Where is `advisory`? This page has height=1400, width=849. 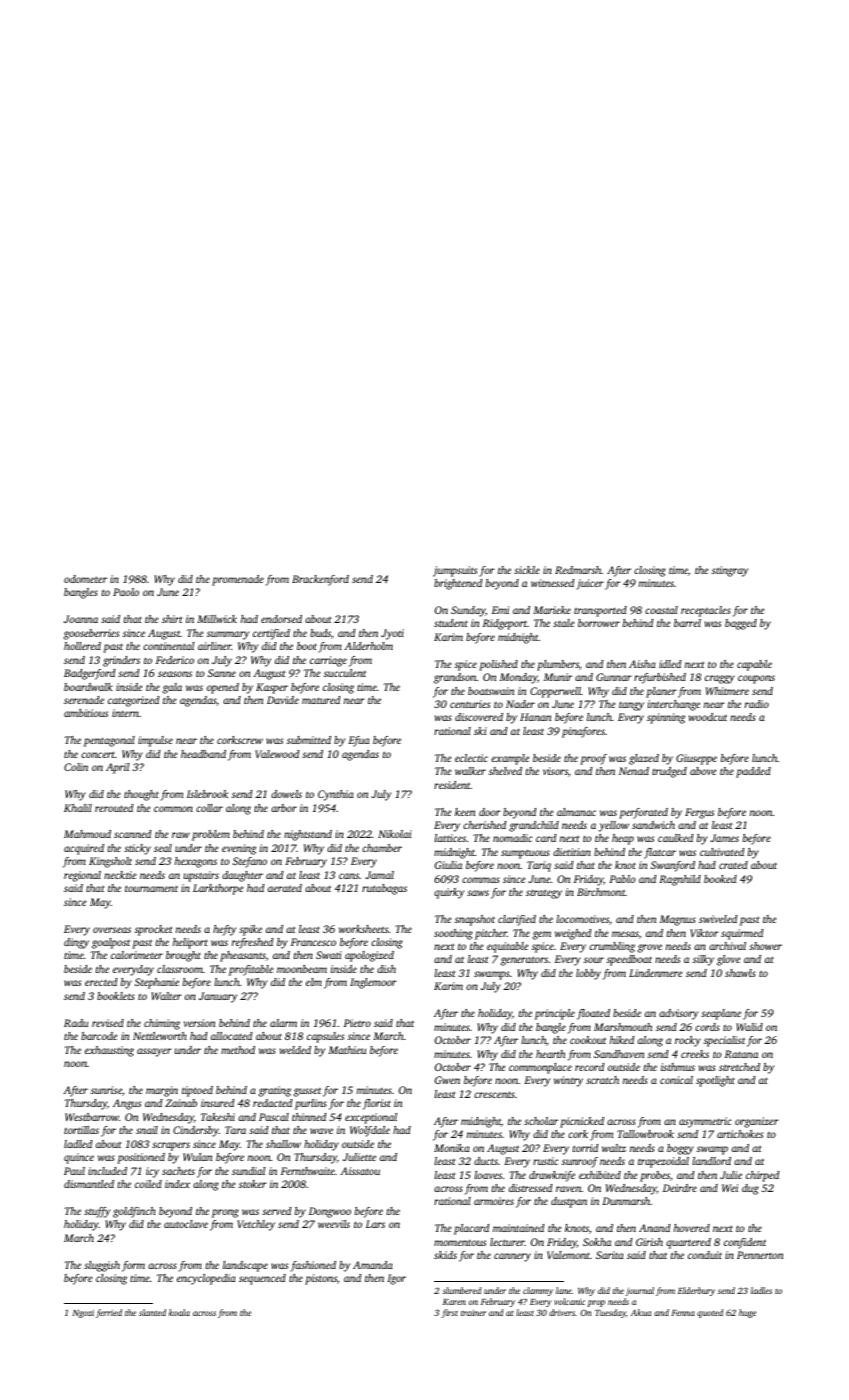 advisory is located at coordinates (678, 1014).
